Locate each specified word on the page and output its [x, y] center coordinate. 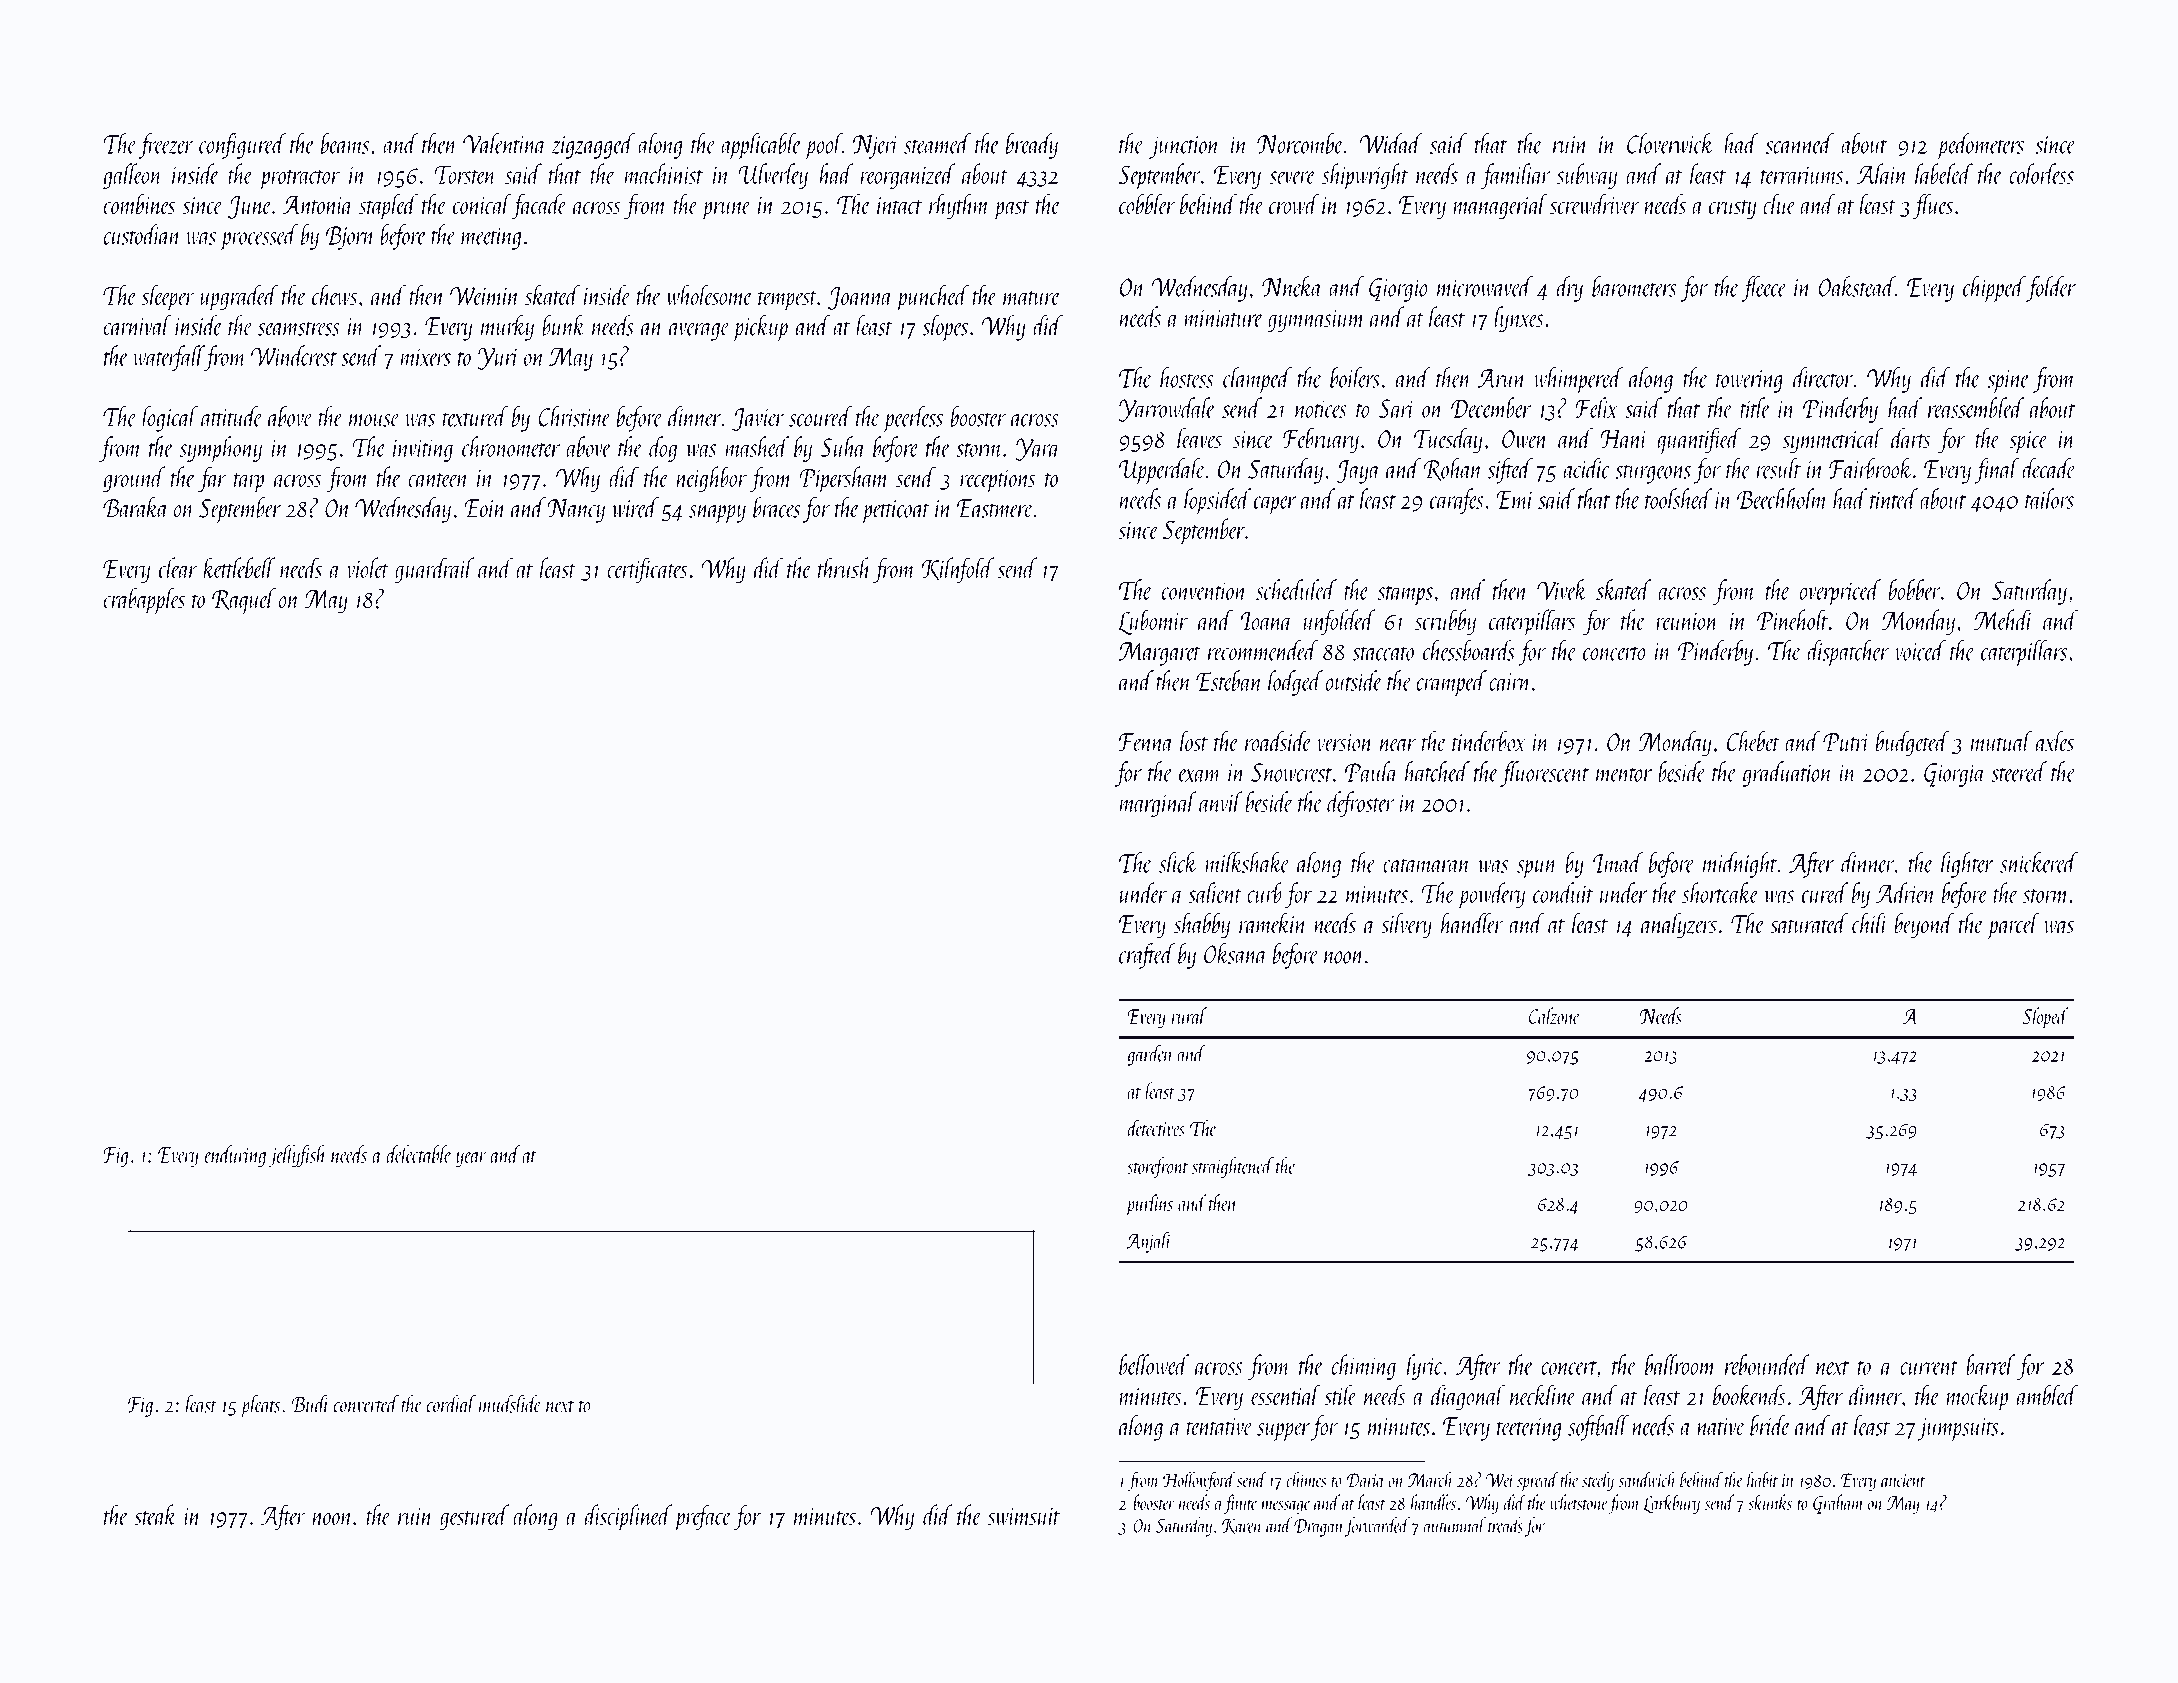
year [471, 1159]
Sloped [2046, 1018]
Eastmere [995, 508]
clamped [1257, 380]
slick [1178, 862]
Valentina [505, 143]
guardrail [434, 570]
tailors [2049, 498]
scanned [1800, 143]
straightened [1233, 1167]
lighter [1967, 865]
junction [1184, 147]
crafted [1147, 956]
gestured [474, 1517]
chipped [1994, 289]
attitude [232, 416]
